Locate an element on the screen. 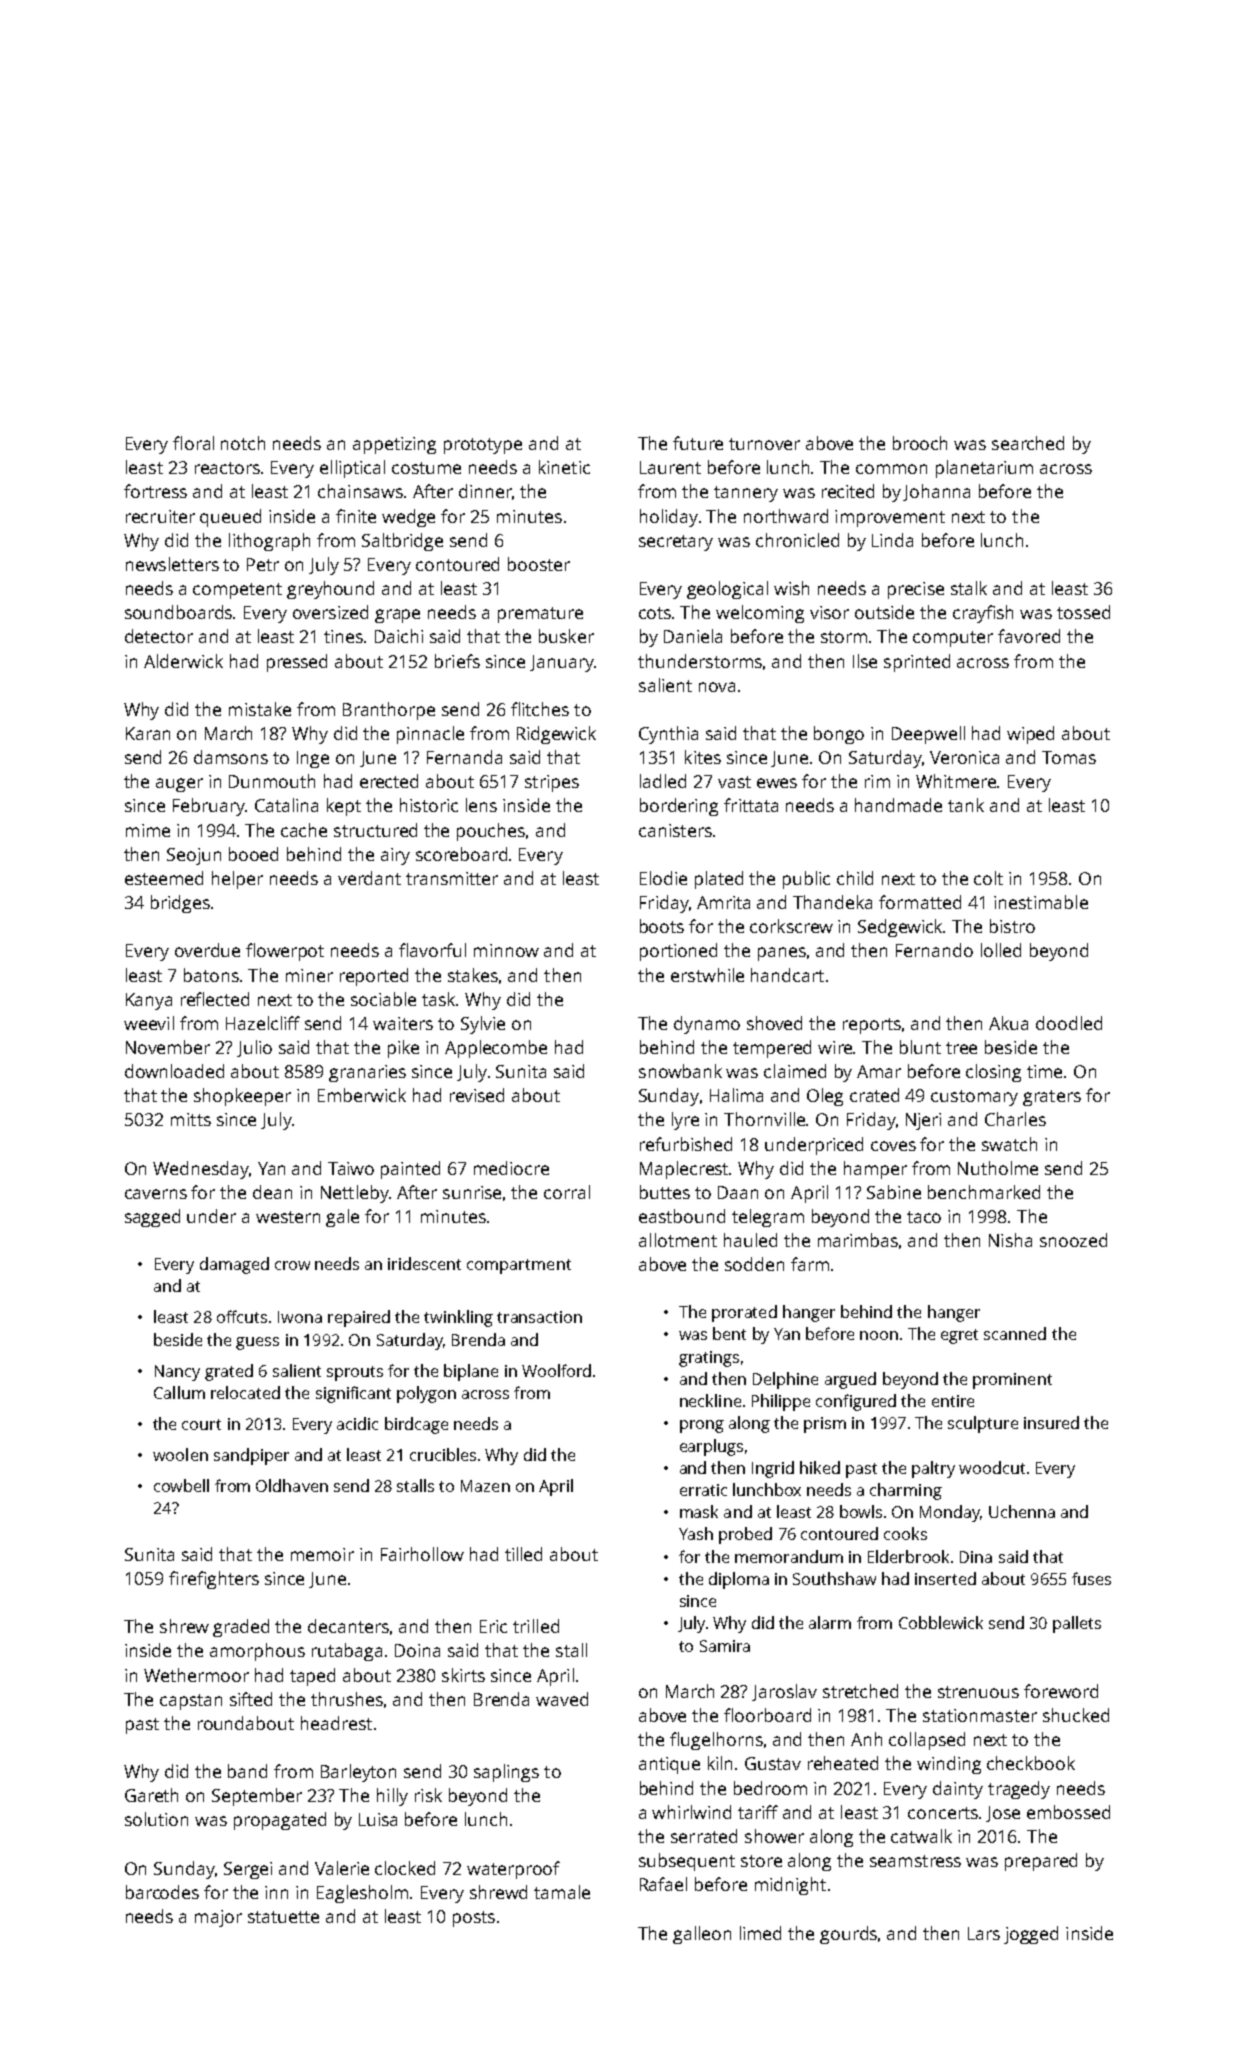 This screenshot has height=2046, width=1242. future is located at coordinates (698, 443).
